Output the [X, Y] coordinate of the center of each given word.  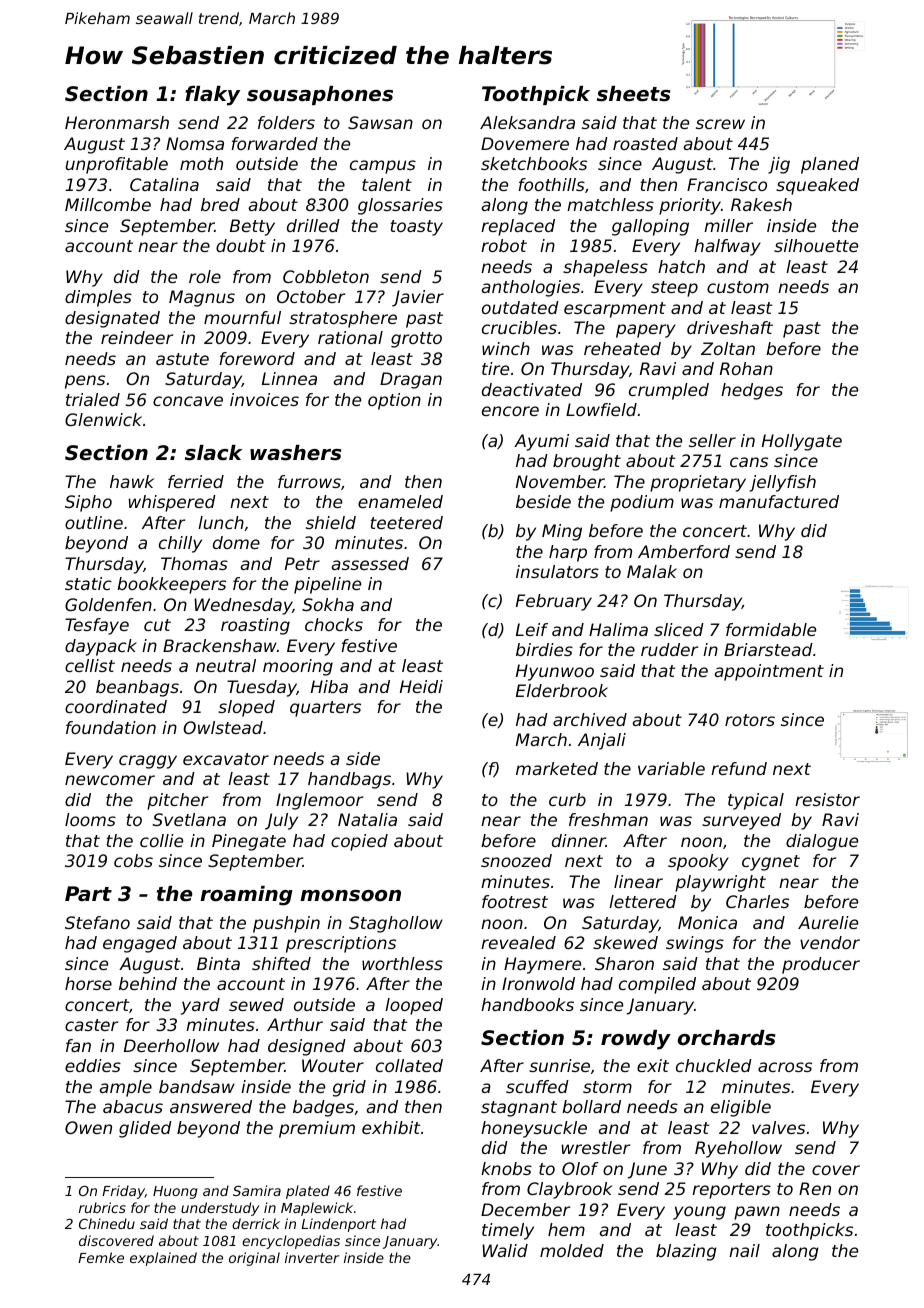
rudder [669, 649]
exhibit [391, 1127]
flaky [212, 96]
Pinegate [249, 842]
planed [830, 165]
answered [211, 1106]
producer [821, 965]
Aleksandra [527, 122]
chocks [334, 624]
